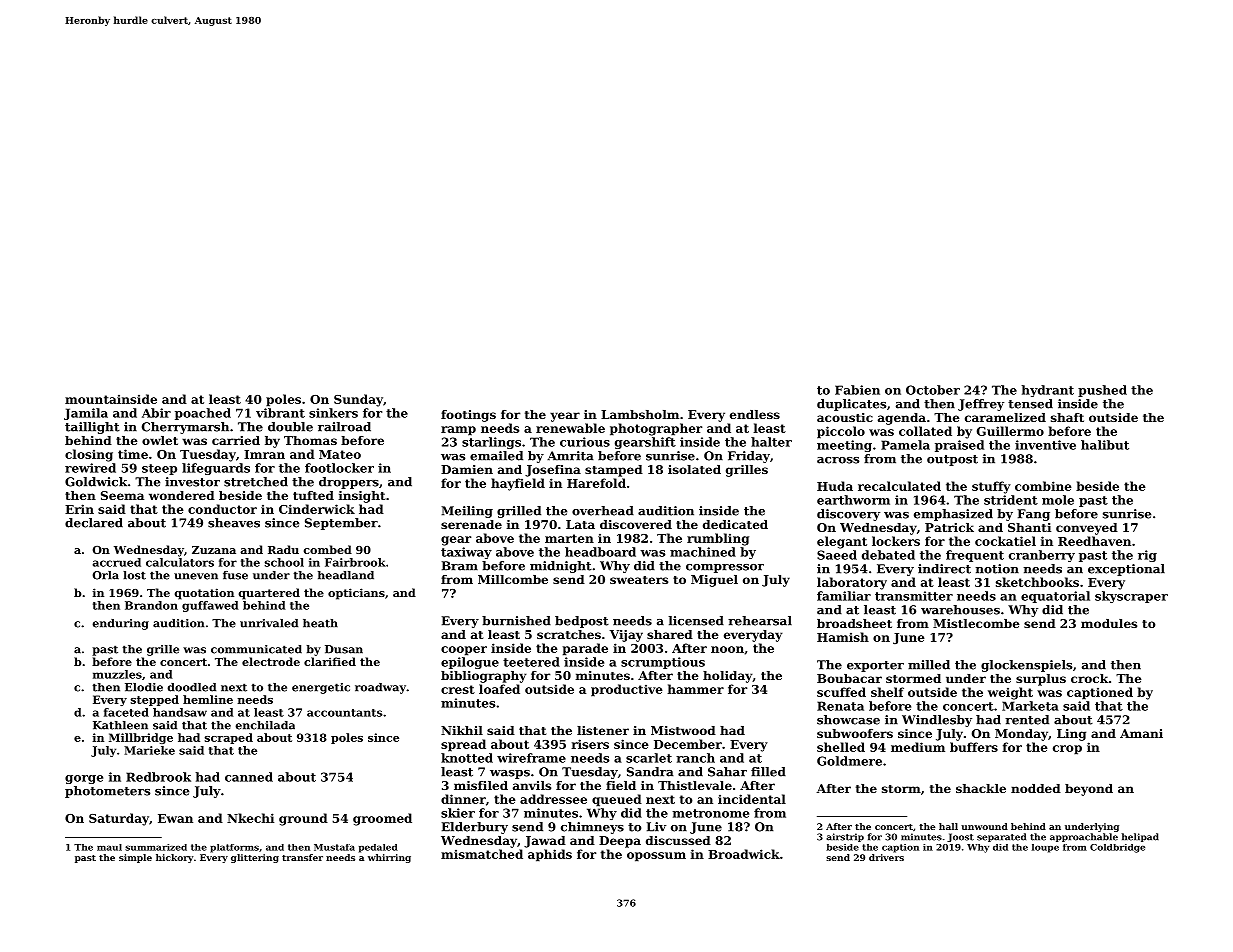 The height and width of the document is (952, 1233). What do you see at coordinates (156, 413) in the document?
I see `Abir` at bounding box center [156, 413].
